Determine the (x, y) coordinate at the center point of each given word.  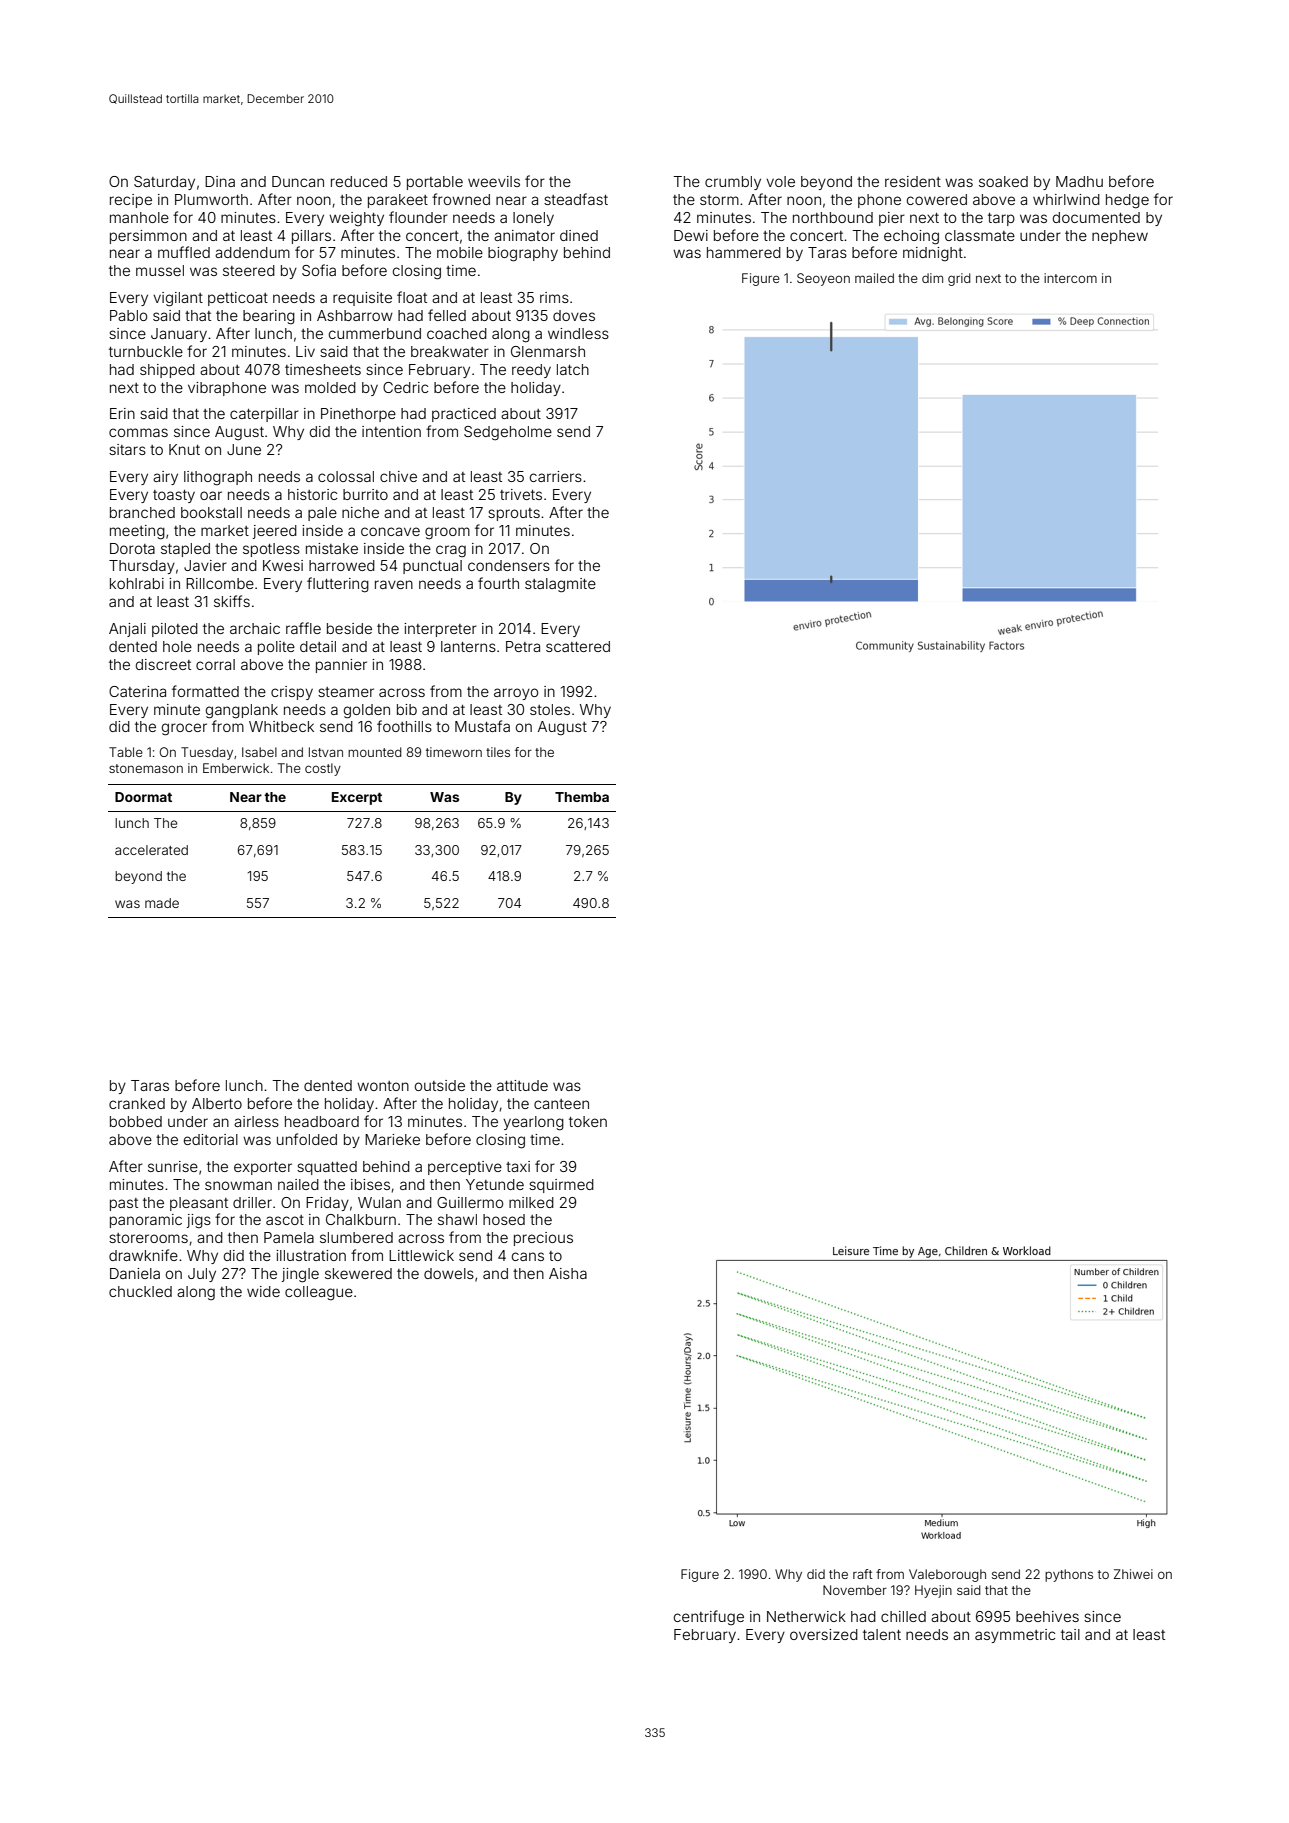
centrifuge (709, 1618)
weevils (494, 181)
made (162, 903)
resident (913, 181)
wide (263, 1291)
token (588, 1121)
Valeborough (947, 1575)
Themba (582, 797)
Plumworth (211, 199)
